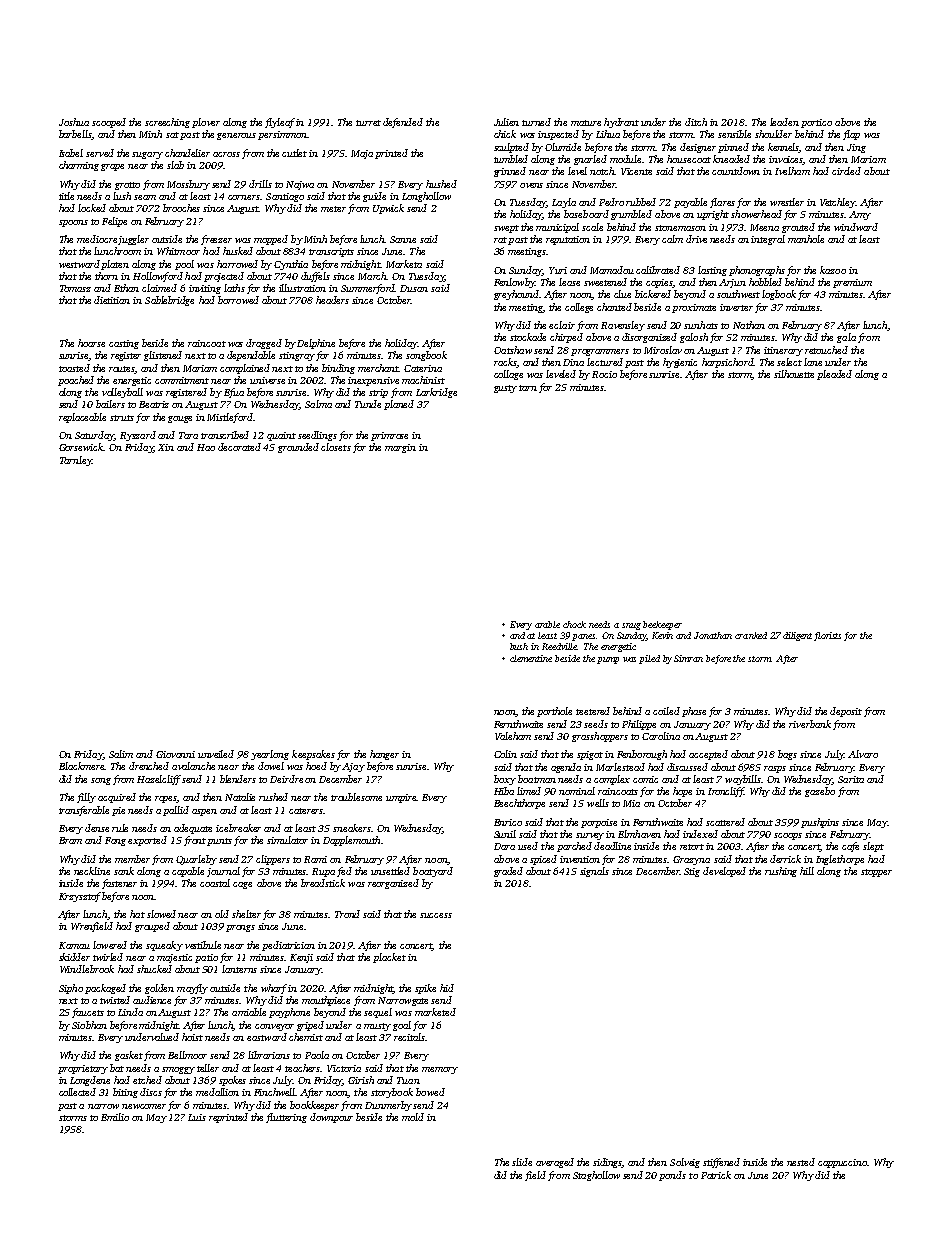 The width and height of the page is (952, 1233). What do you see at coordinates (447, 988) in the page?
I see `hid` at bounding box center [447, 988].
